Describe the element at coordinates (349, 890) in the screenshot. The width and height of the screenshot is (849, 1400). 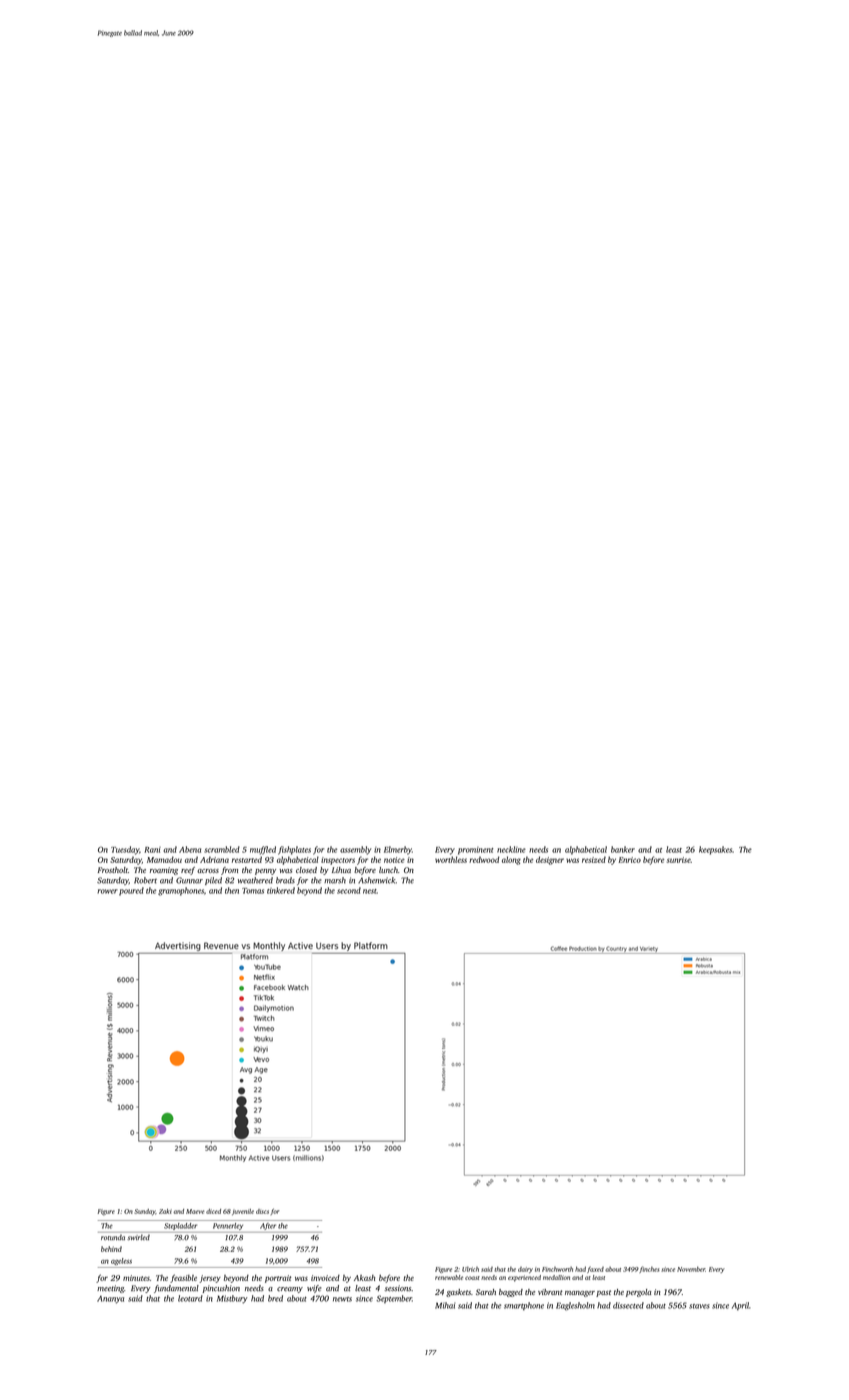
I see `second` at that location.
